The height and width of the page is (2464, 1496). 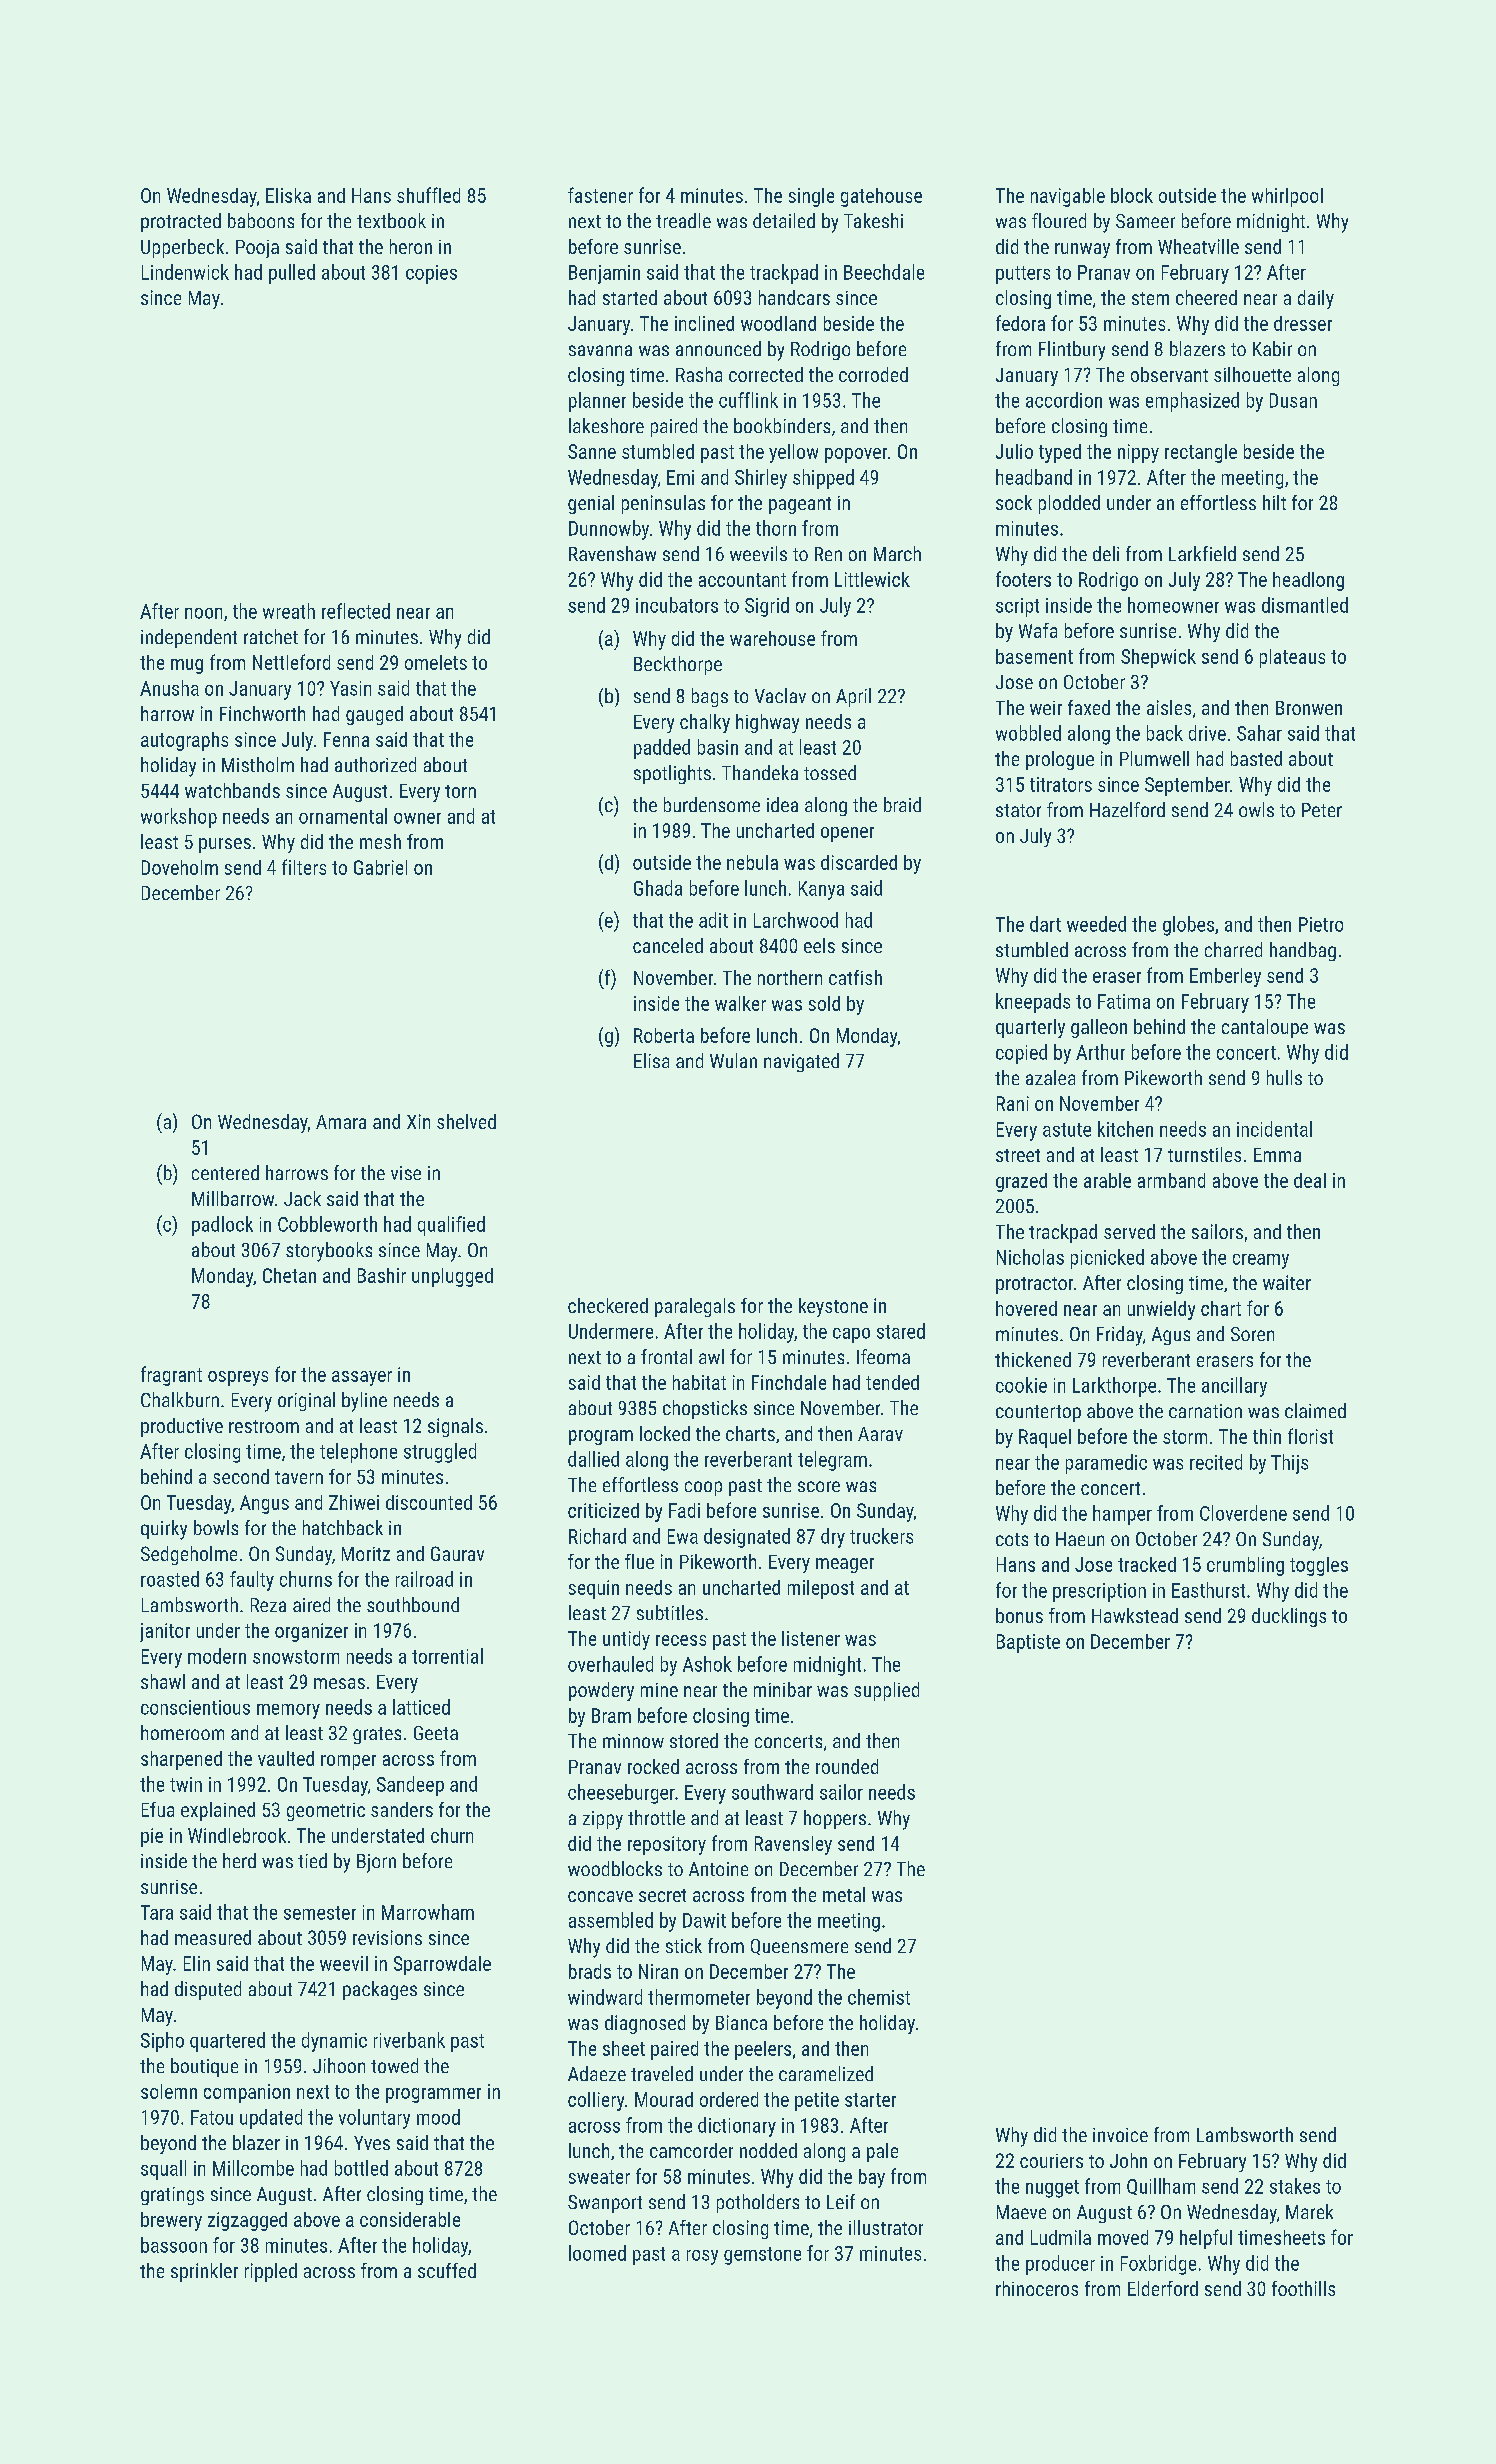 I want to click on listener, so click(x=811, y=1638).
